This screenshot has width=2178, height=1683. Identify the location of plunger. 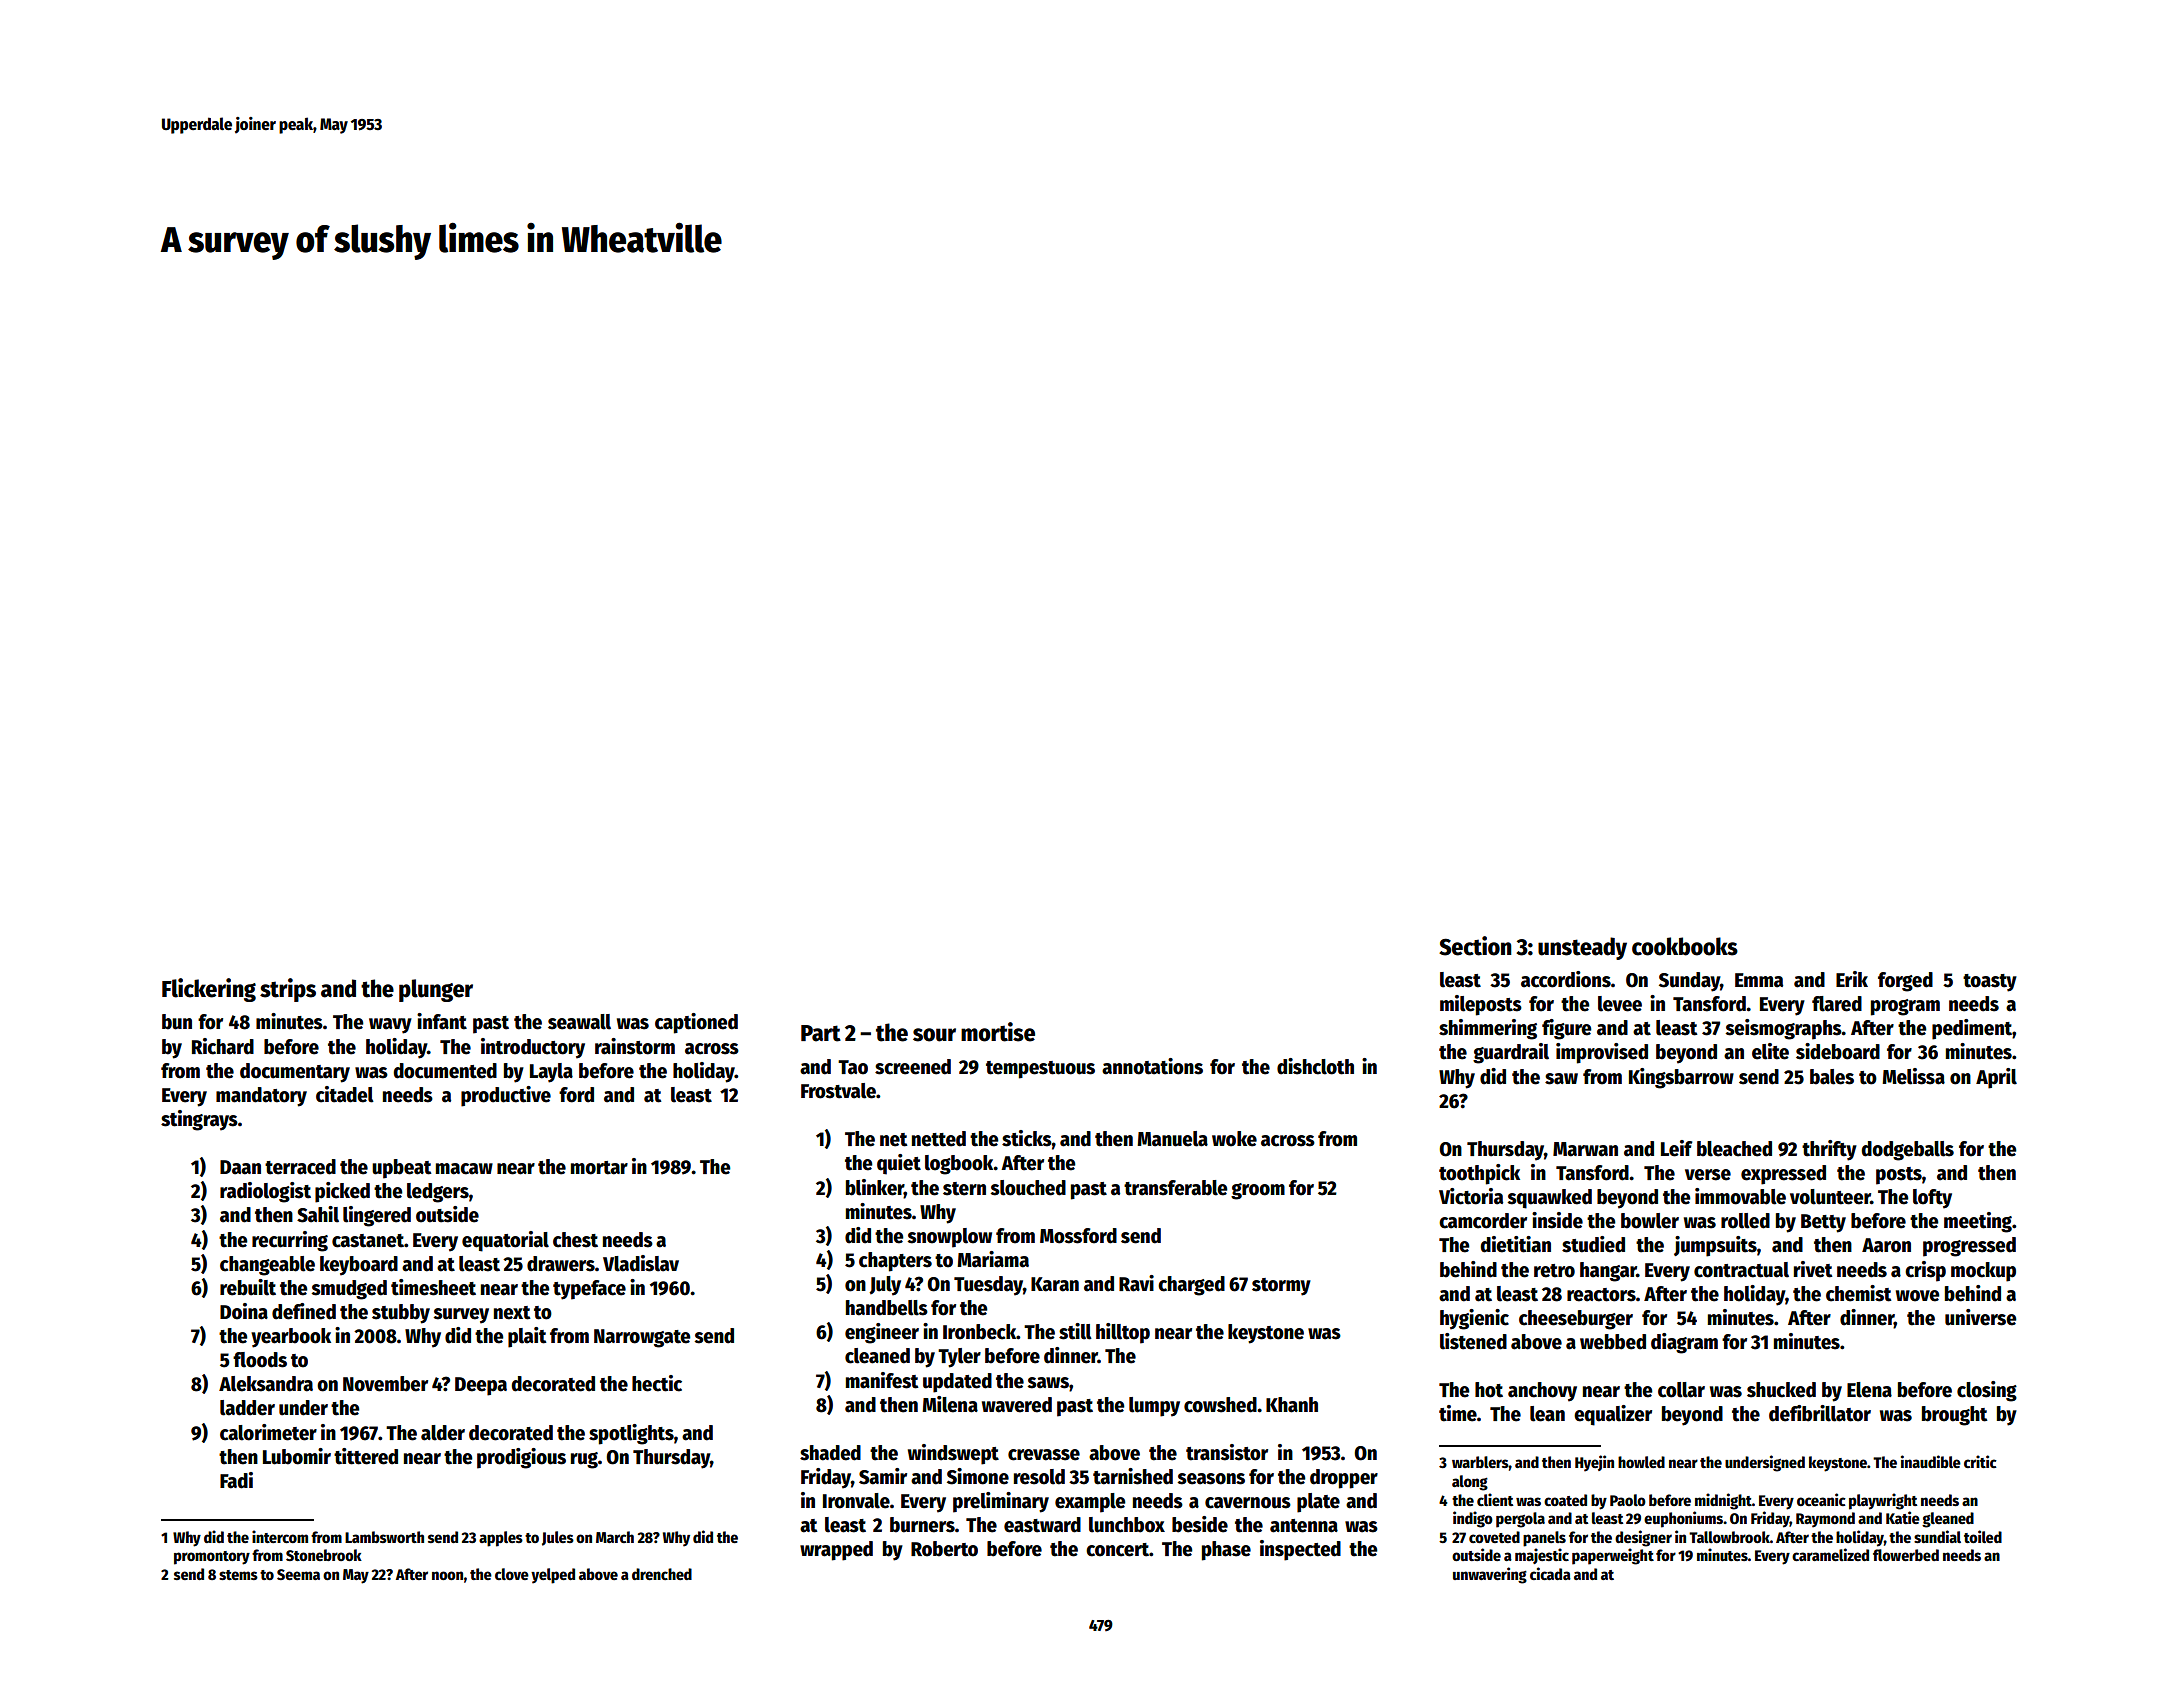
(436, 990).
